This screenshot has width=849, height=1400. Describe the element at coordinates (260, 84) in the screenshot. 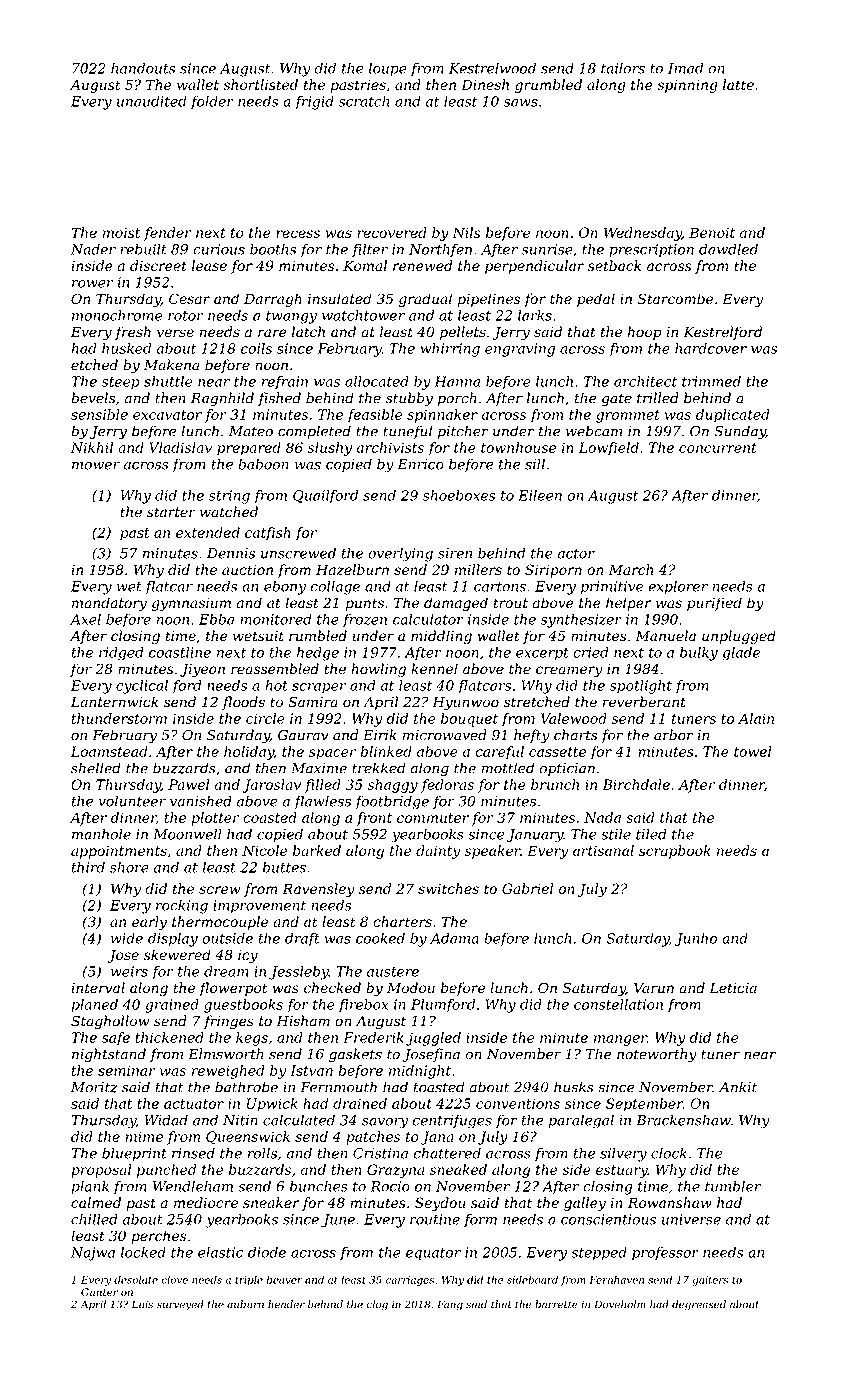

I see `shortlisted` at that location.
